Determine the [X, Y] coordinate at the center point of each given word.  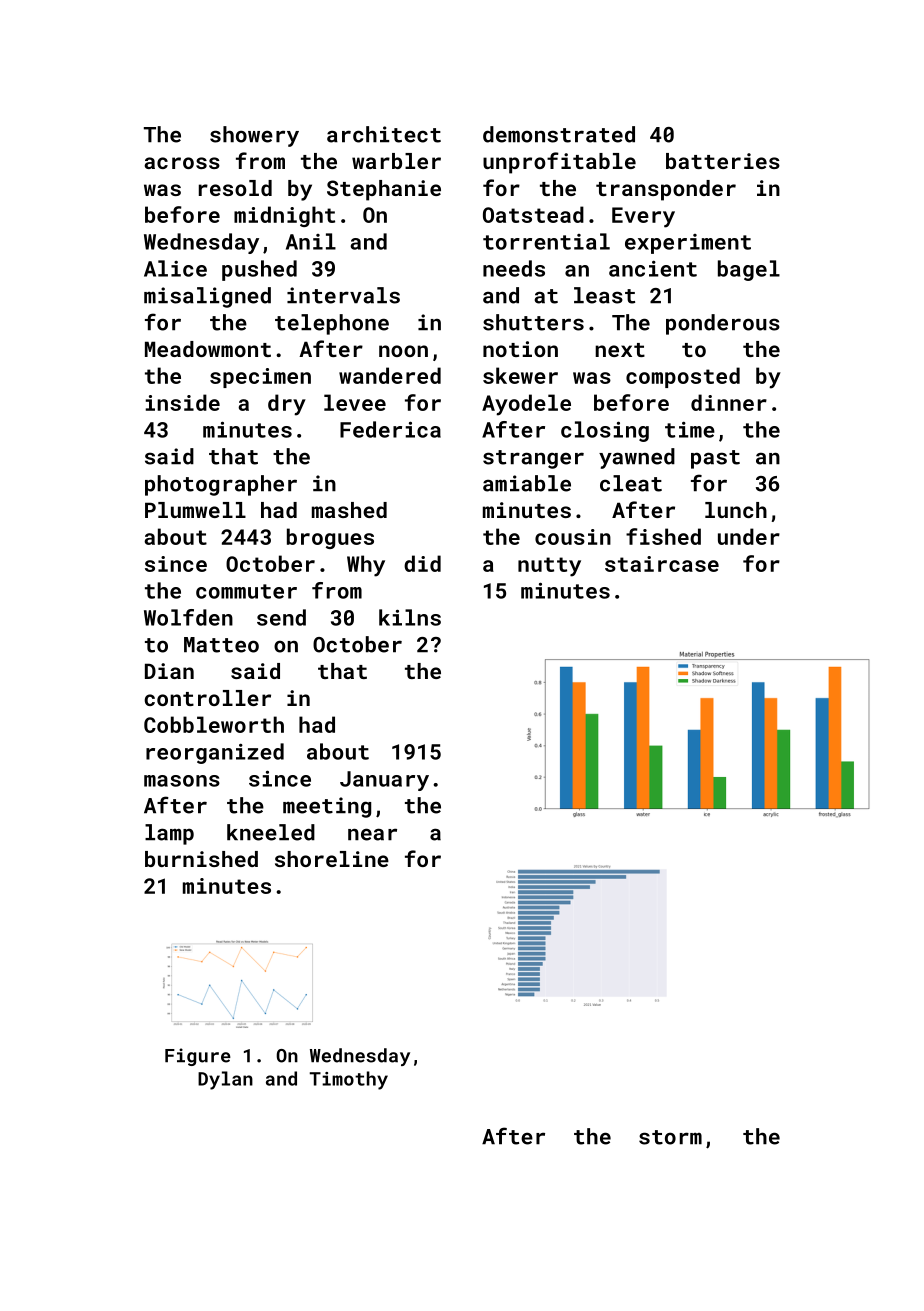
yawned [637, 458]
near [372, 834]
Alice [175, 268]
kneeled [271, 832]
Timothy [349, 1080]
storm [670, 1137]
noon [403, 351]
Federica [390, 429]
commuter [246, 591]
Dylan [225, 1080]
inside [183, 402]
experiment [688, 244]
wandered [390, 375]
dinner [729, 402]
